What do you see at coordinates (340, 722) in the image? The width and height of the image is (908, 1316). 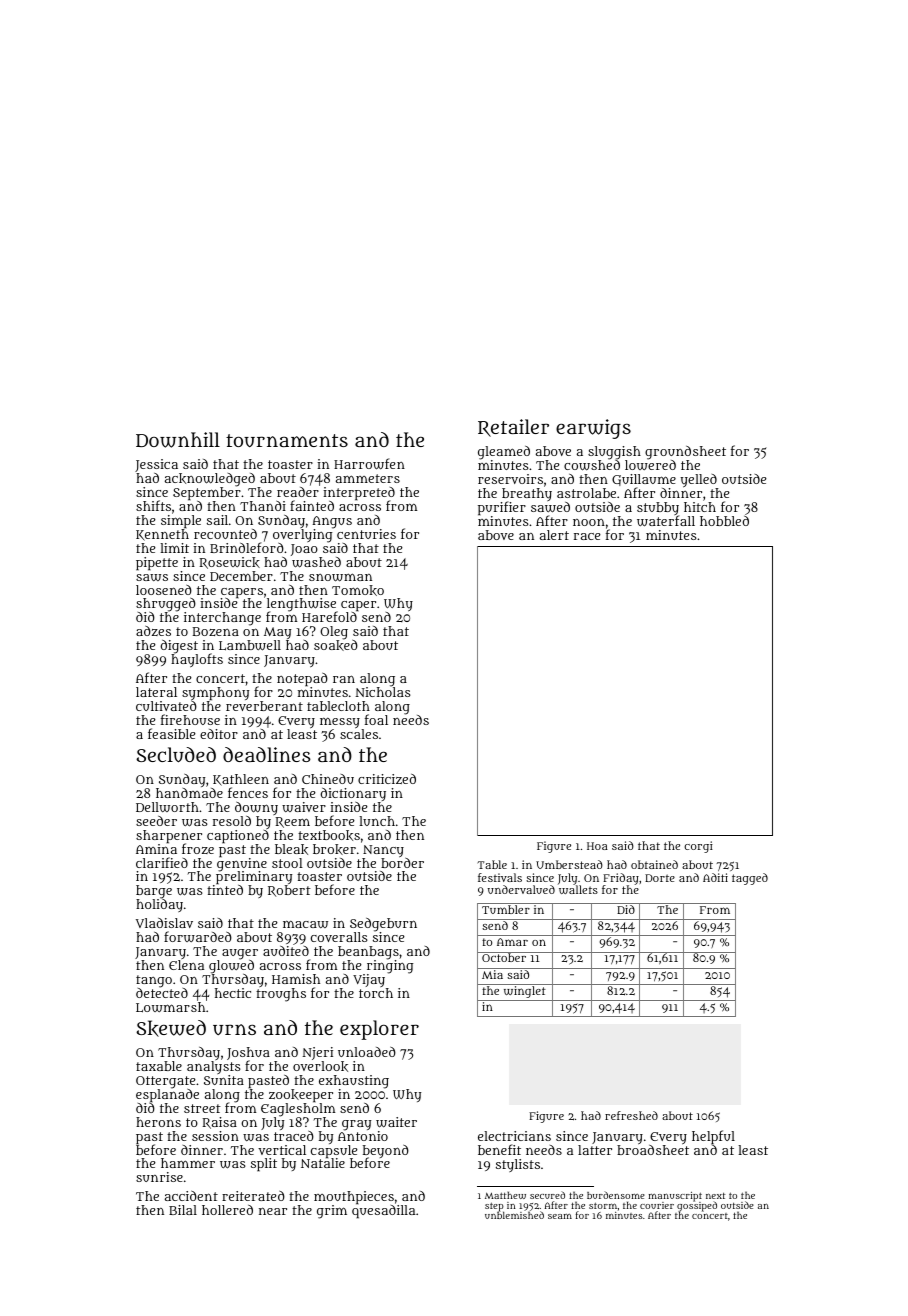 I see `messy` at bounding box center [340, 722].
